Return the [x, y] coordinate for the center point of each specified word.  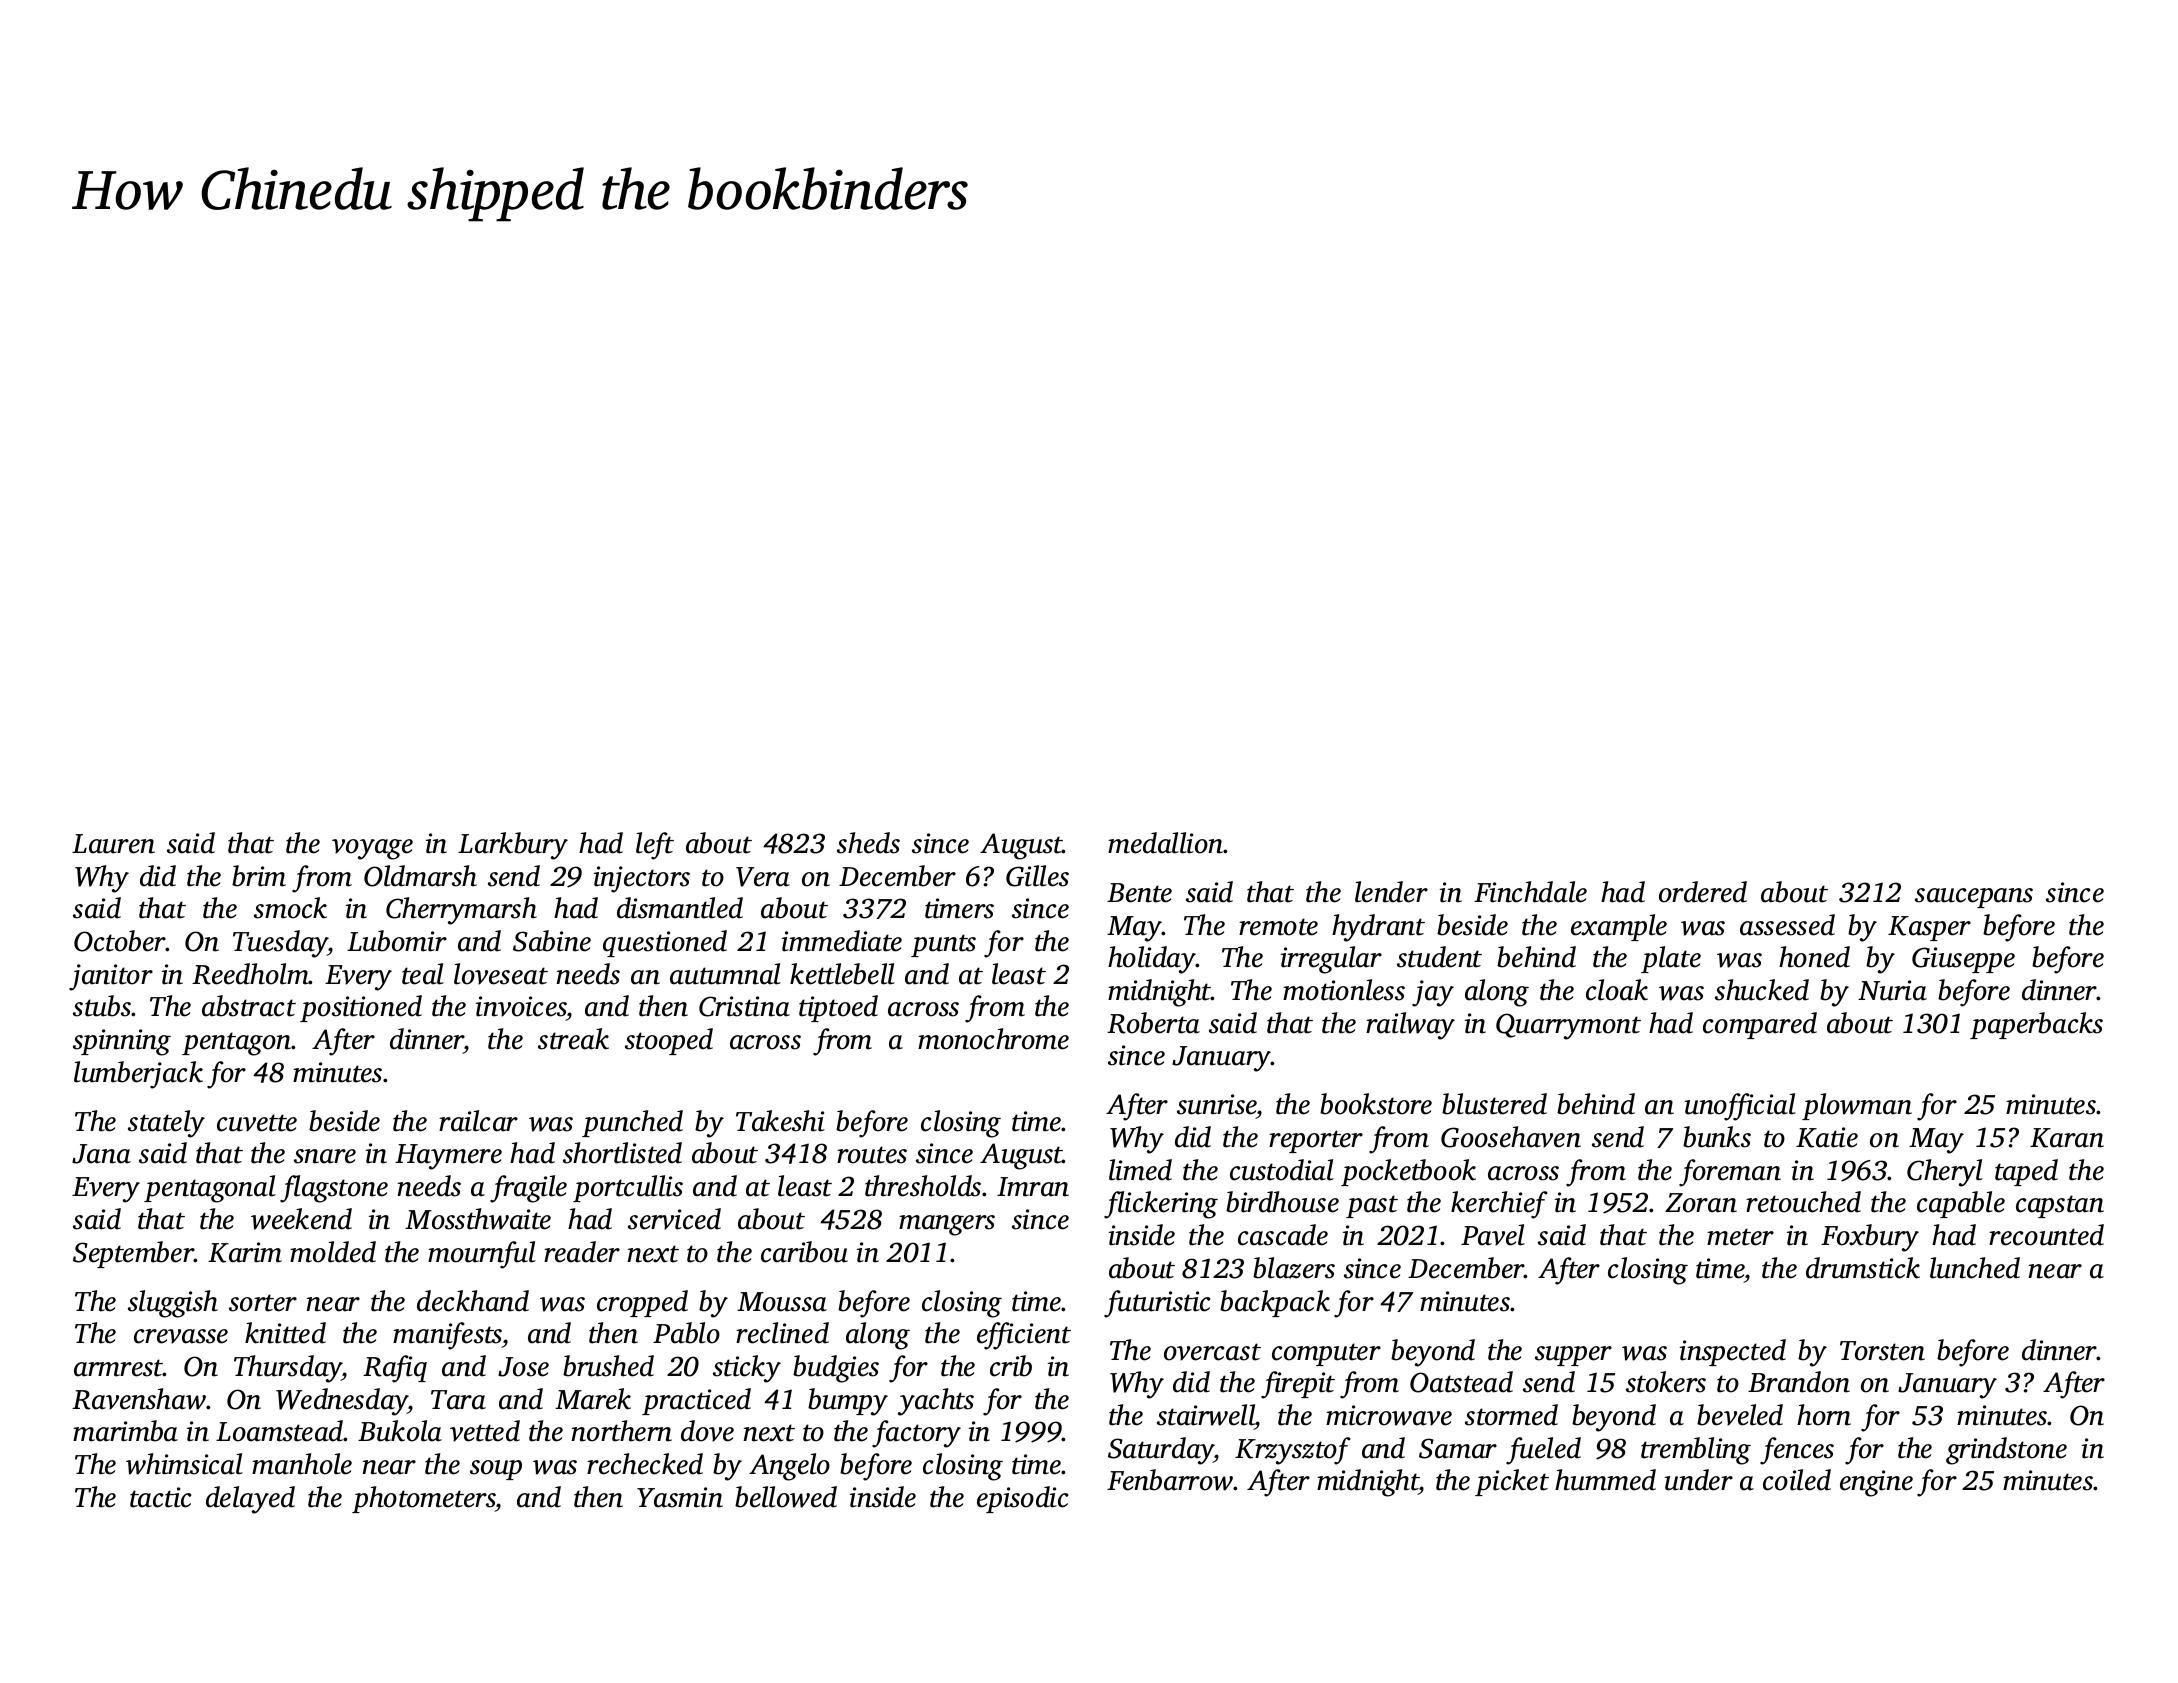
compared [1760, 1025]
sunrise [1217, 1106]
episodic [1022, 1499]
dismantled [680, 908]
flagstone [334, 1189]
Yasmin [680, 1497]
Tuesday [280, 944]
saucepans [1974, 898]
